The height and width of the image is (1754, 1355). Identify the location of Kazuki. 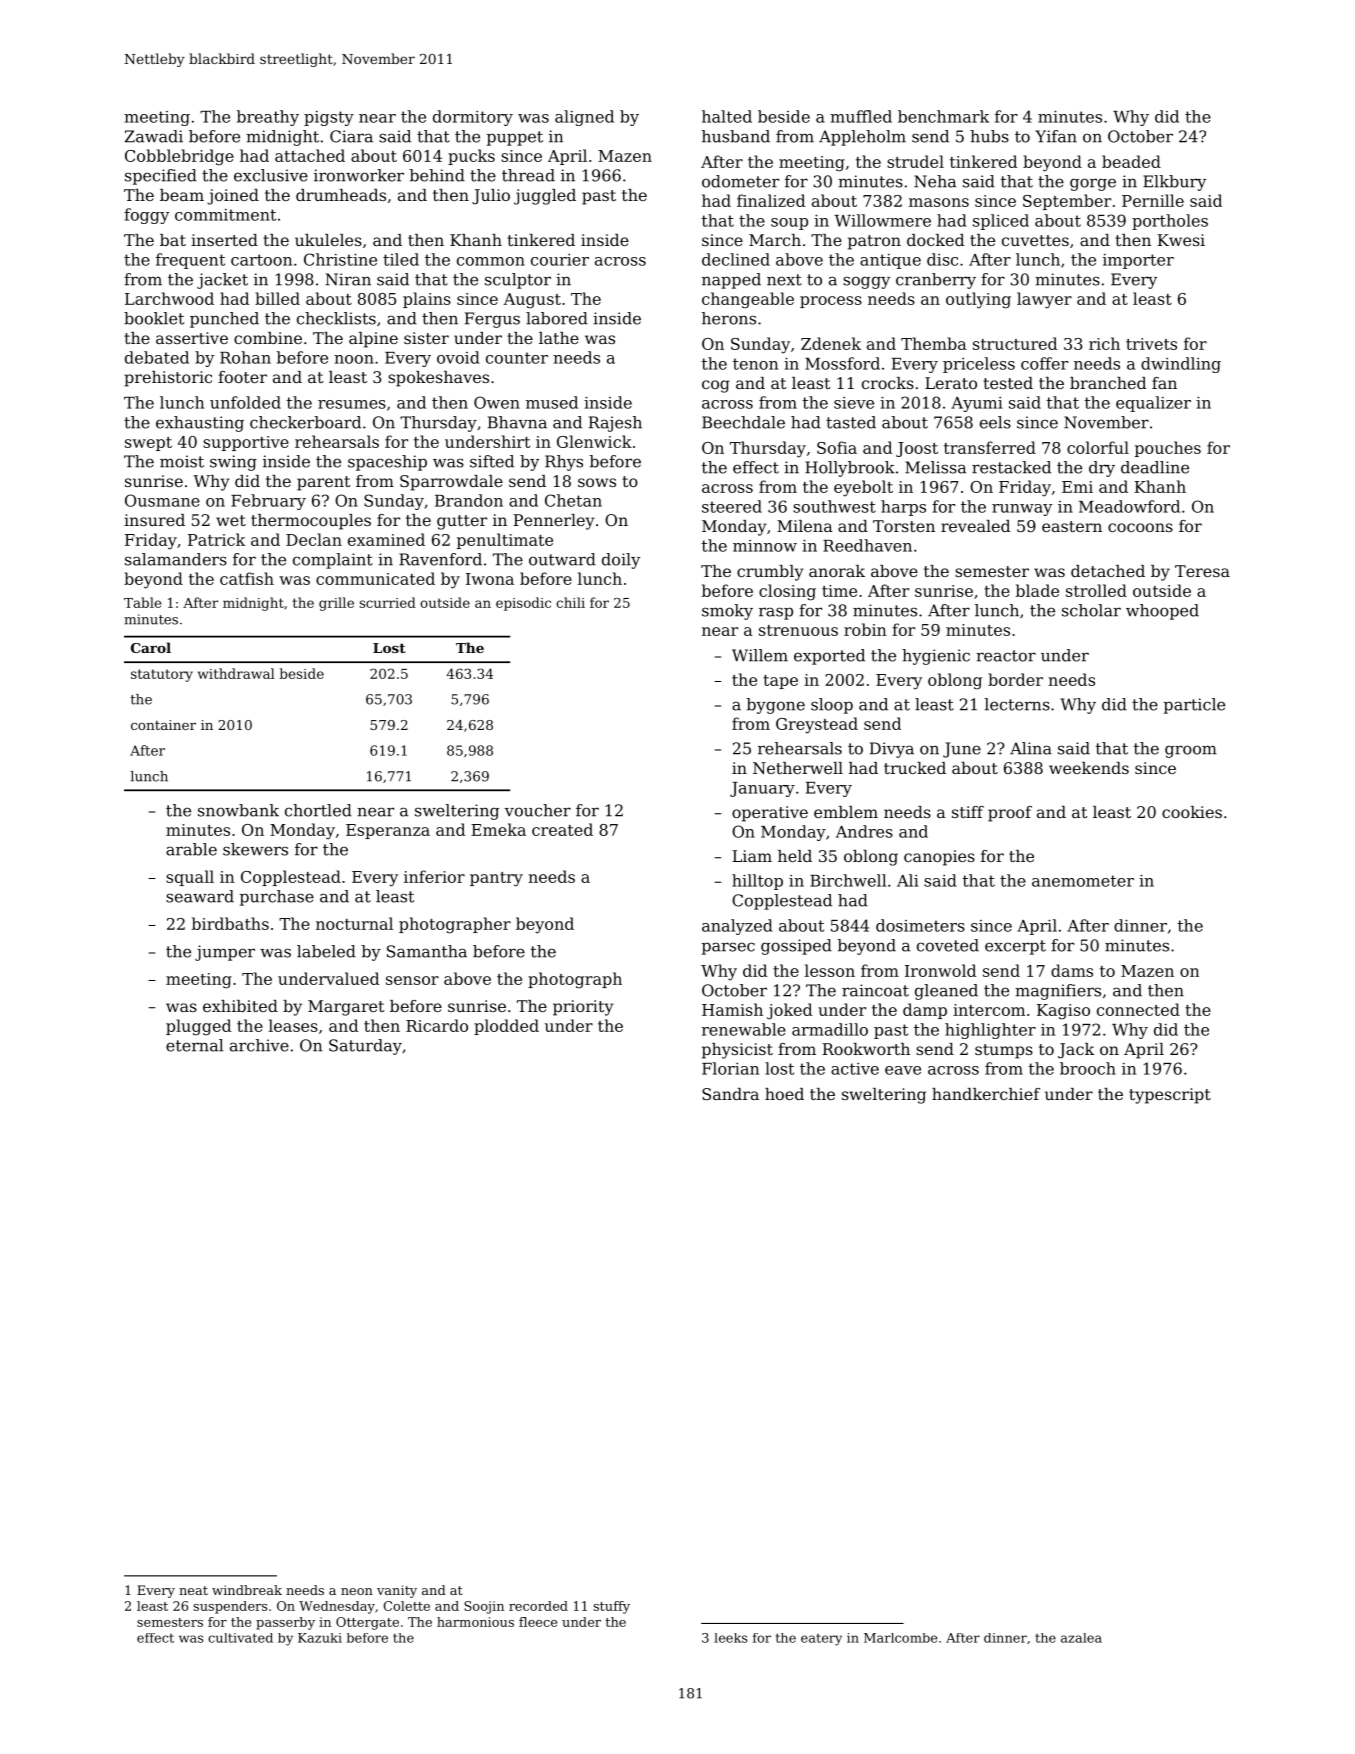
(320, 1638).
